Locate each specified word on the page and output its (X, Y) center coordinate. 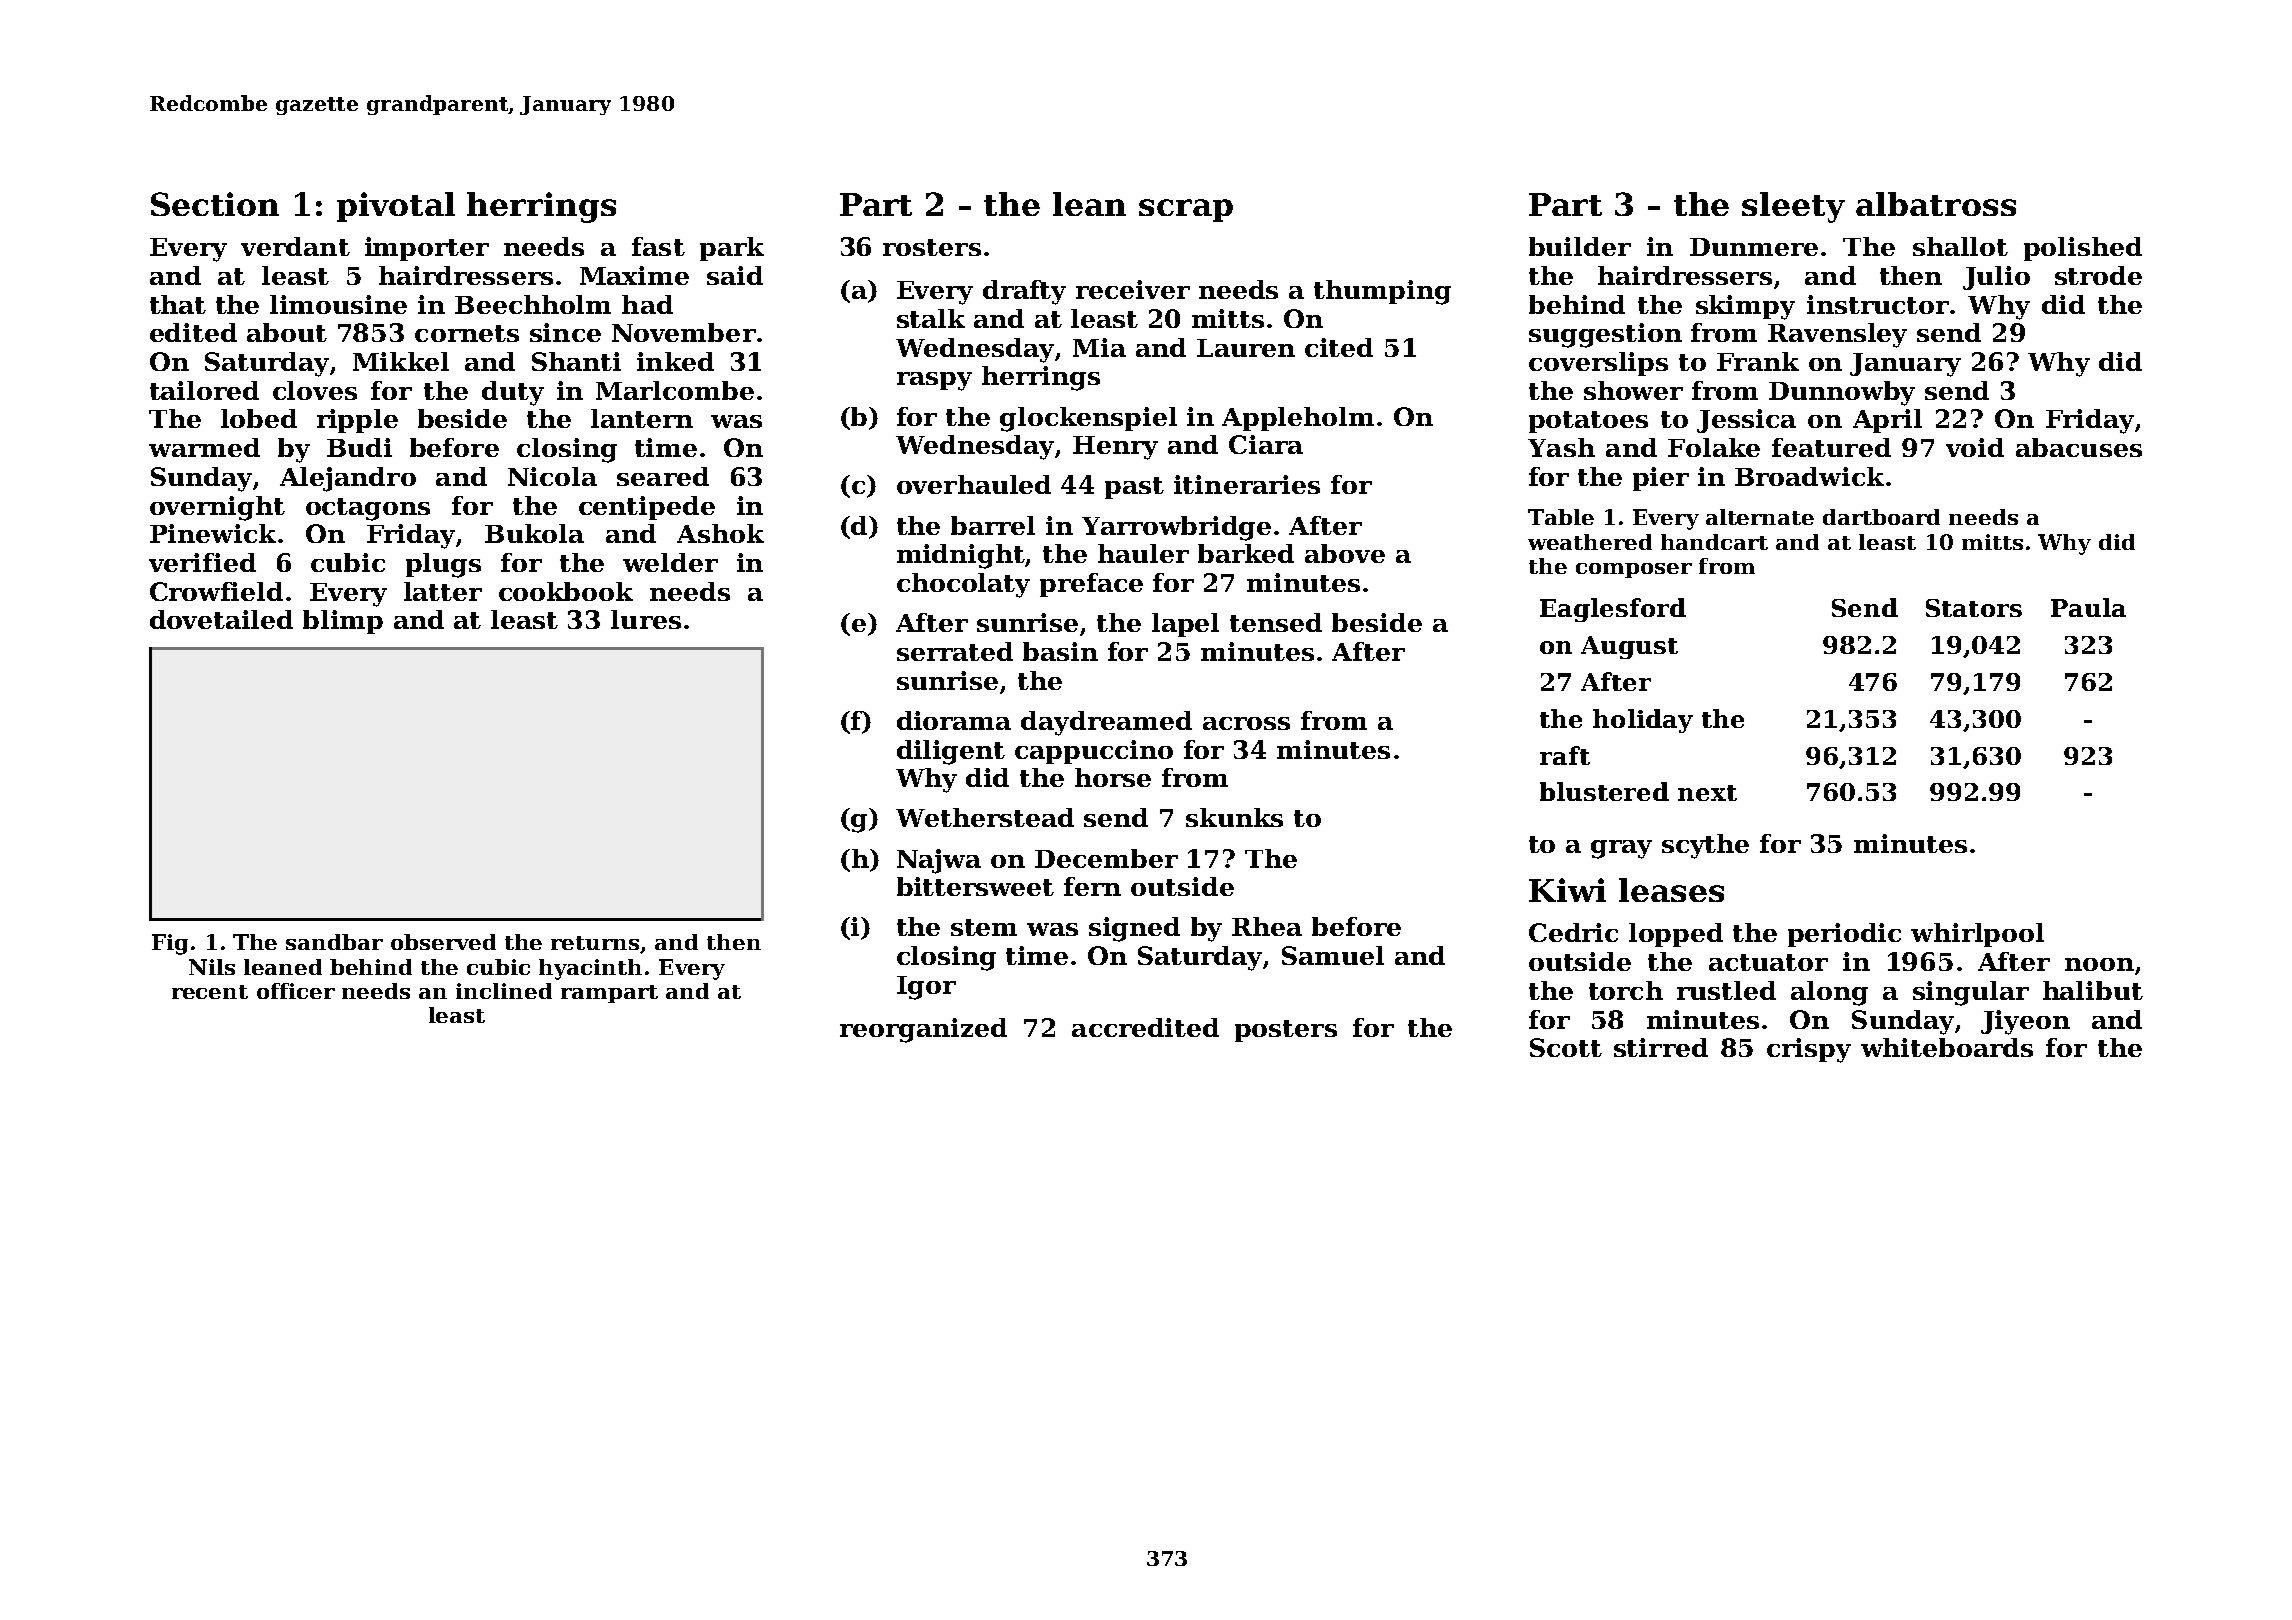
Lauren (1246, 348)
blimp (343, 622)
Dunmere (1754, 247)
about (287, 332)
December (1106, 858)
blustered (1604, 791)
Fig (170, 944)
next (1707, 793)
